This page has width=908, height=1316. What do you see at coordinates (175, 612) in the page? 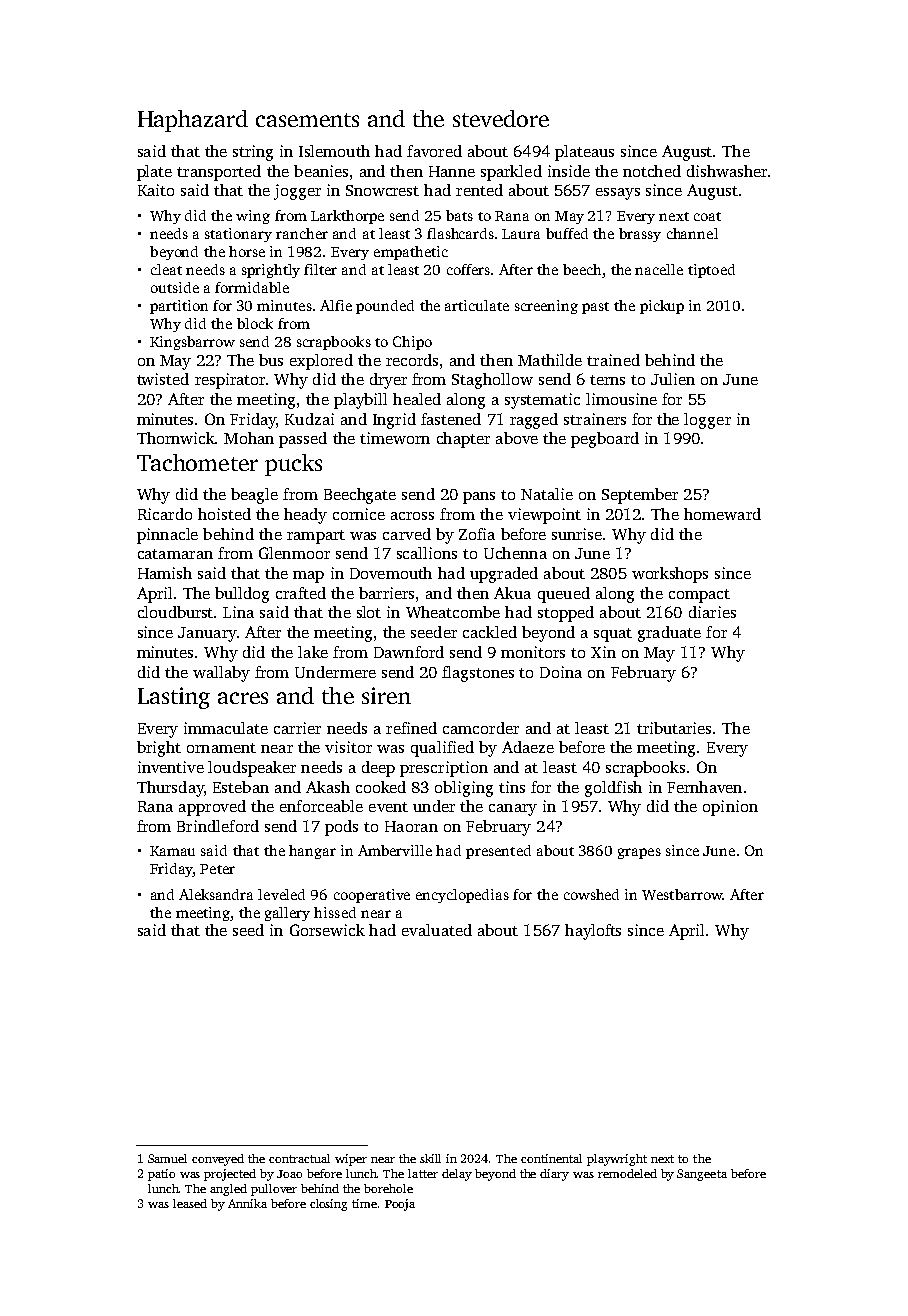
I see `cloudburst` at bounding box center [175, 612].
